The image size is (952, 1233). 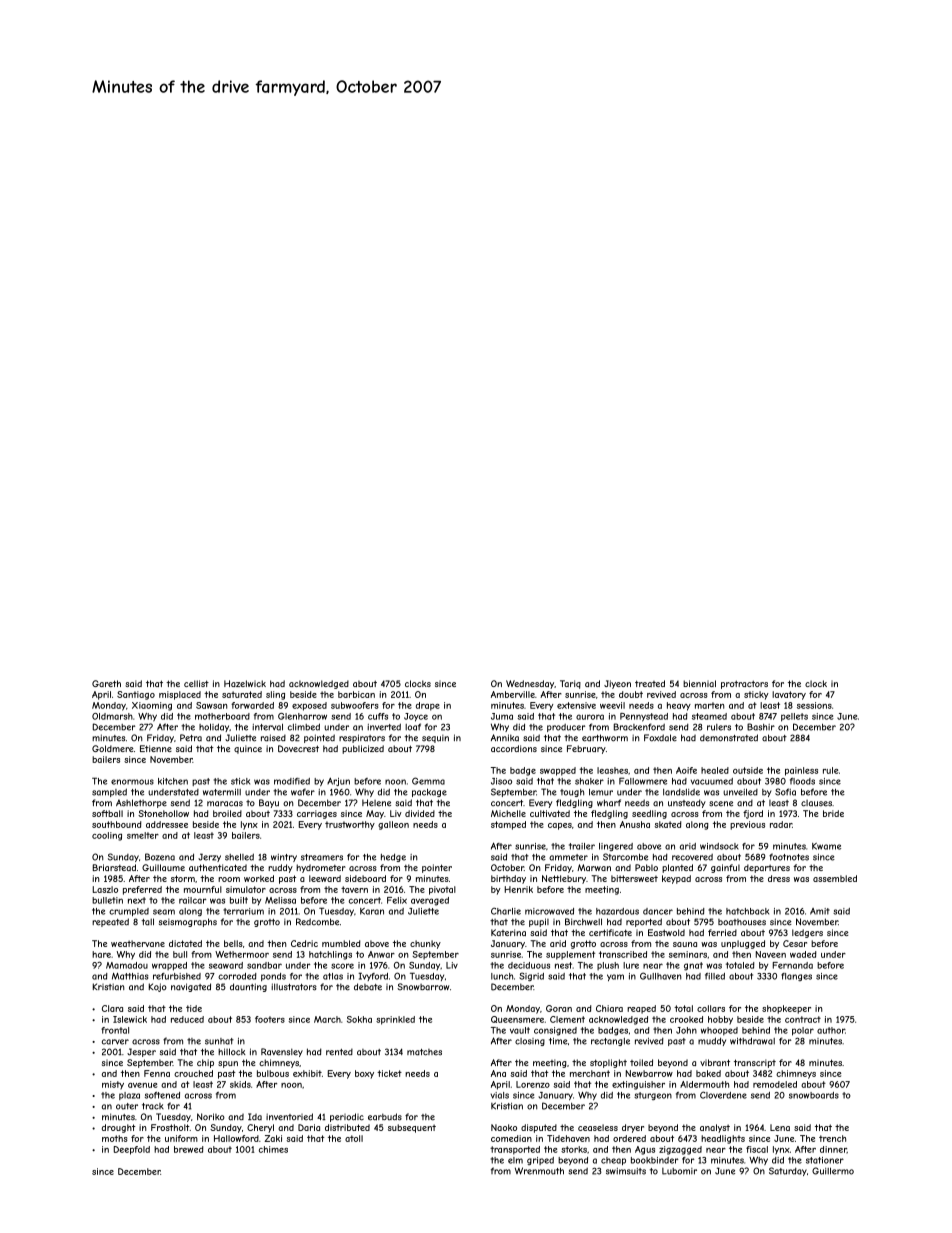 What do you see at coordinates (820, 911) in the screenshot?
I see `Amit` at bounding box center [820, 911].
